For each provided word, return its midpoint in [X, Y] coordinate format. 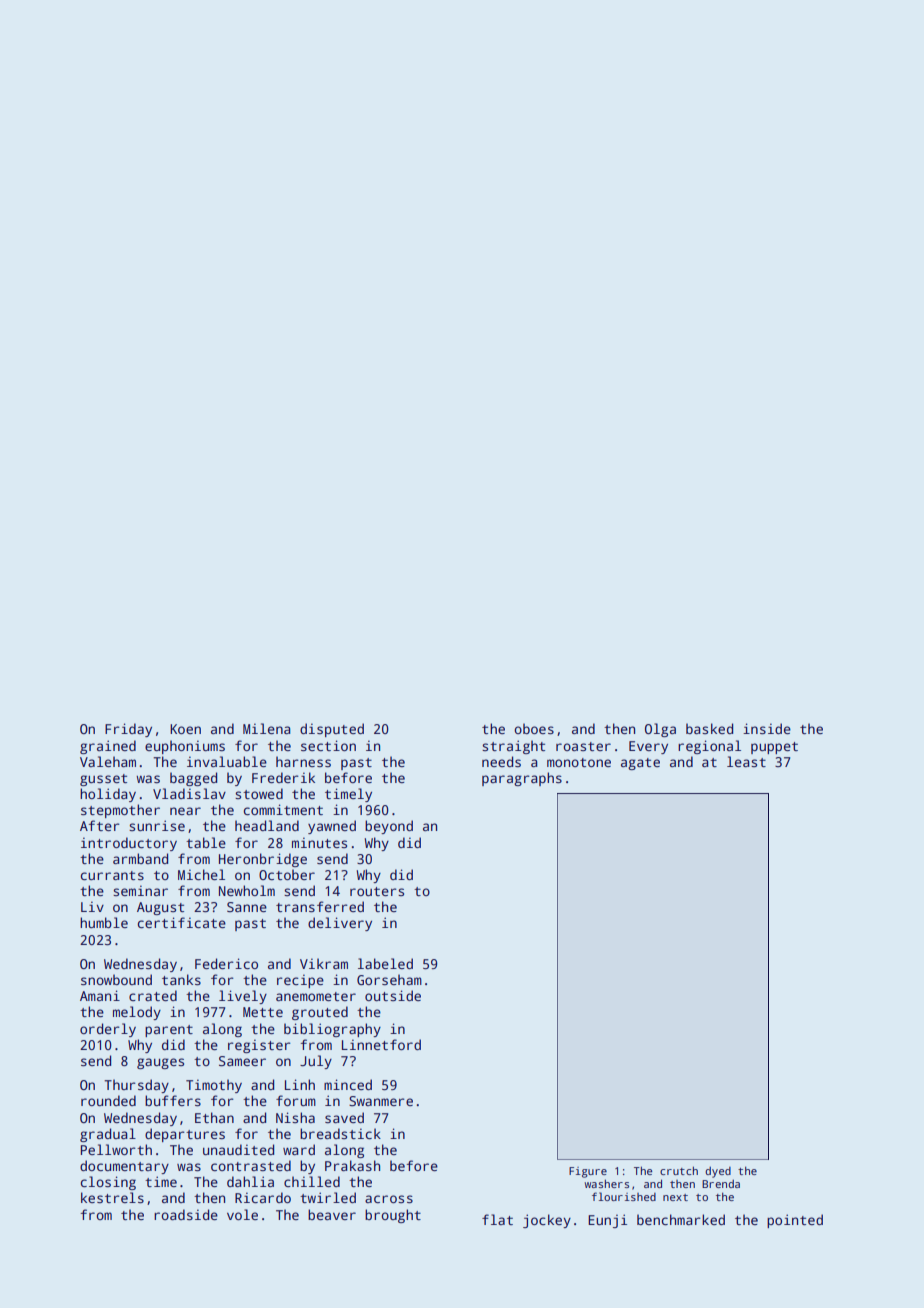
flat [497, 1219]
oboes [534, 728]
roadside [186, 1214]
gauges [160, 1063]
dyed [718, 1172]
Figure [588, 1172]
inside [767, 728]
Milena [266, 728]
